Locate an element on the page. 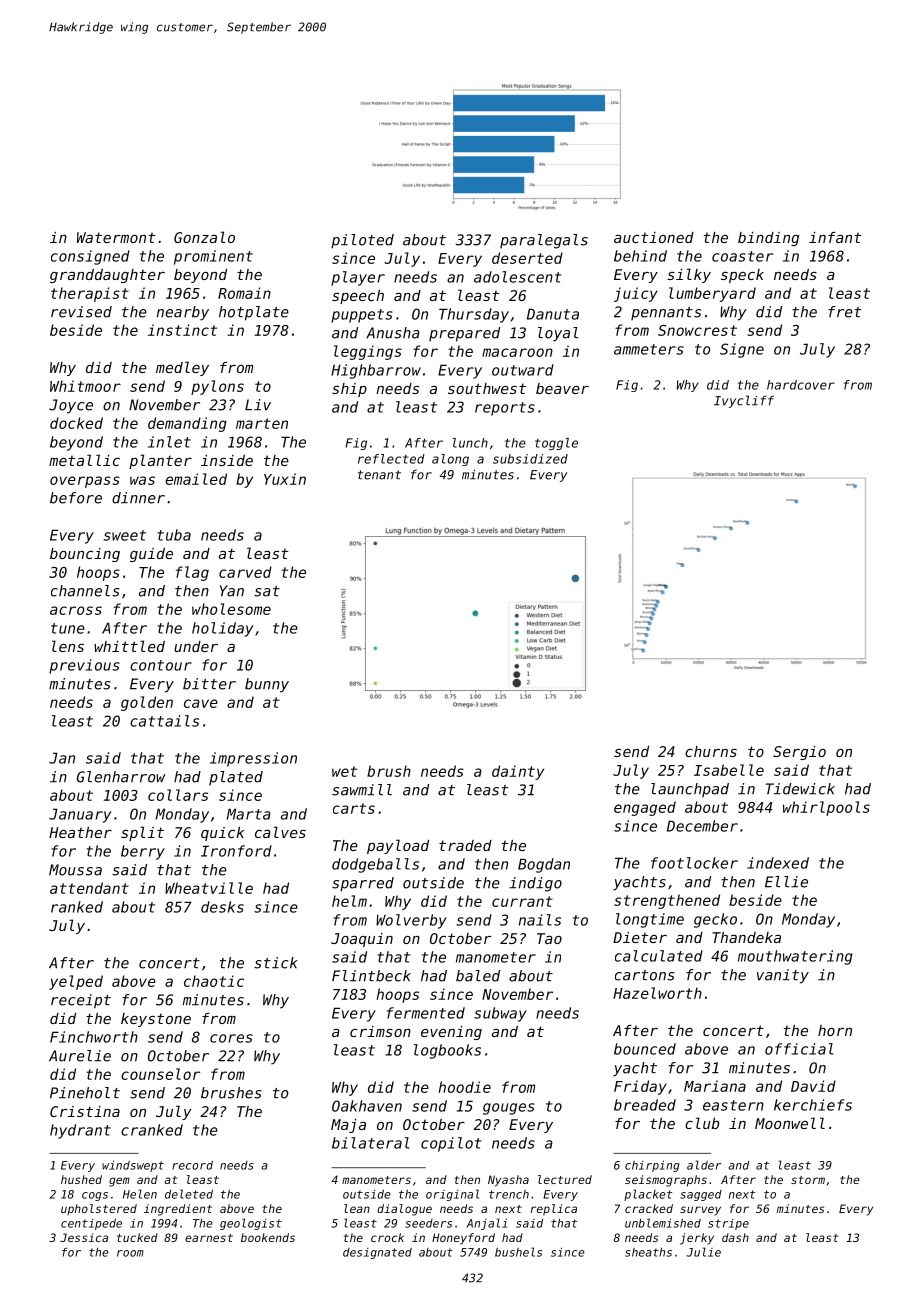 This page has width=924, height=1308. Maja is located at coordinates (348, 1126).
